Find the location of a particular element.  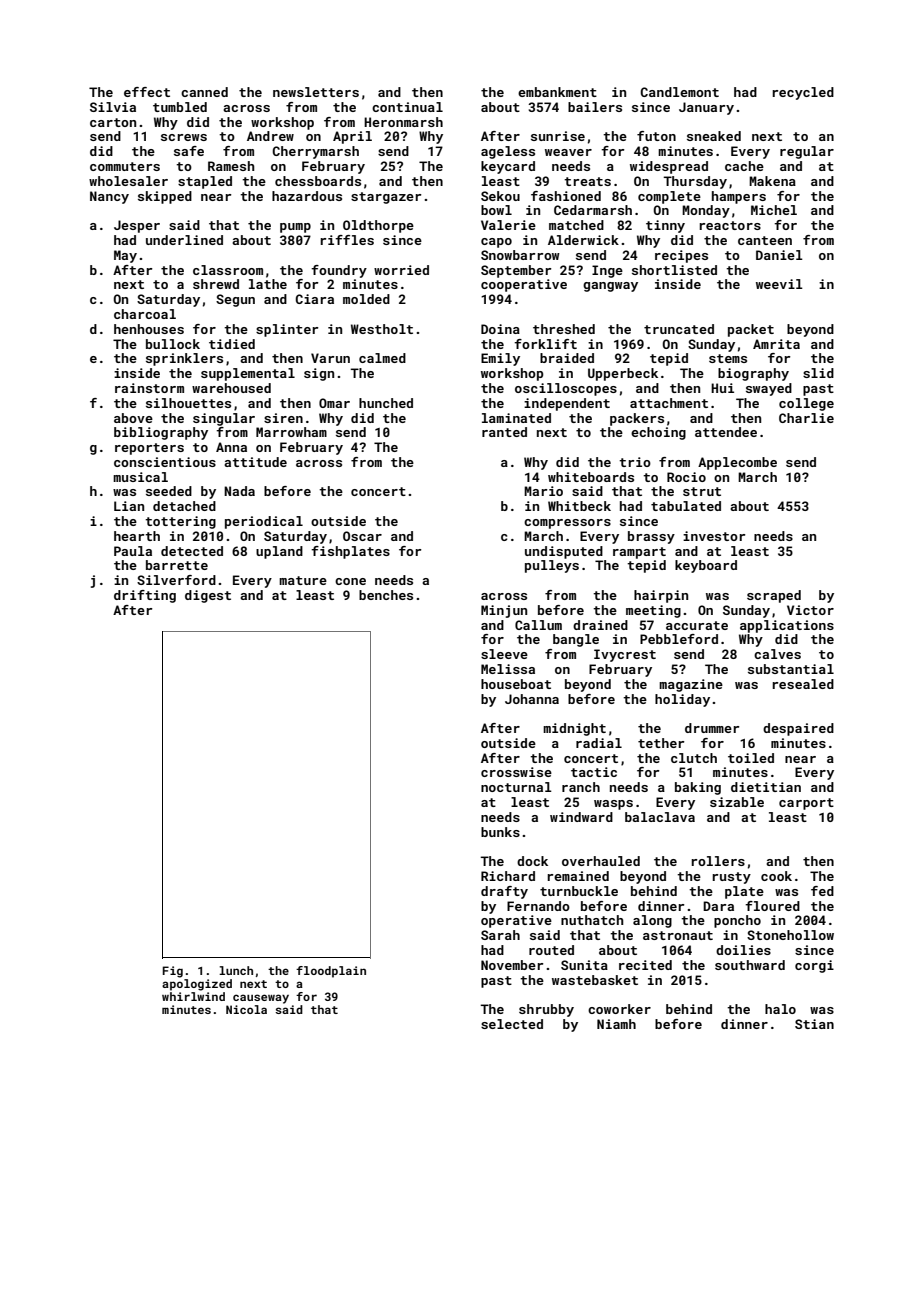

whirlwind is located at coordinates (193, 996).
